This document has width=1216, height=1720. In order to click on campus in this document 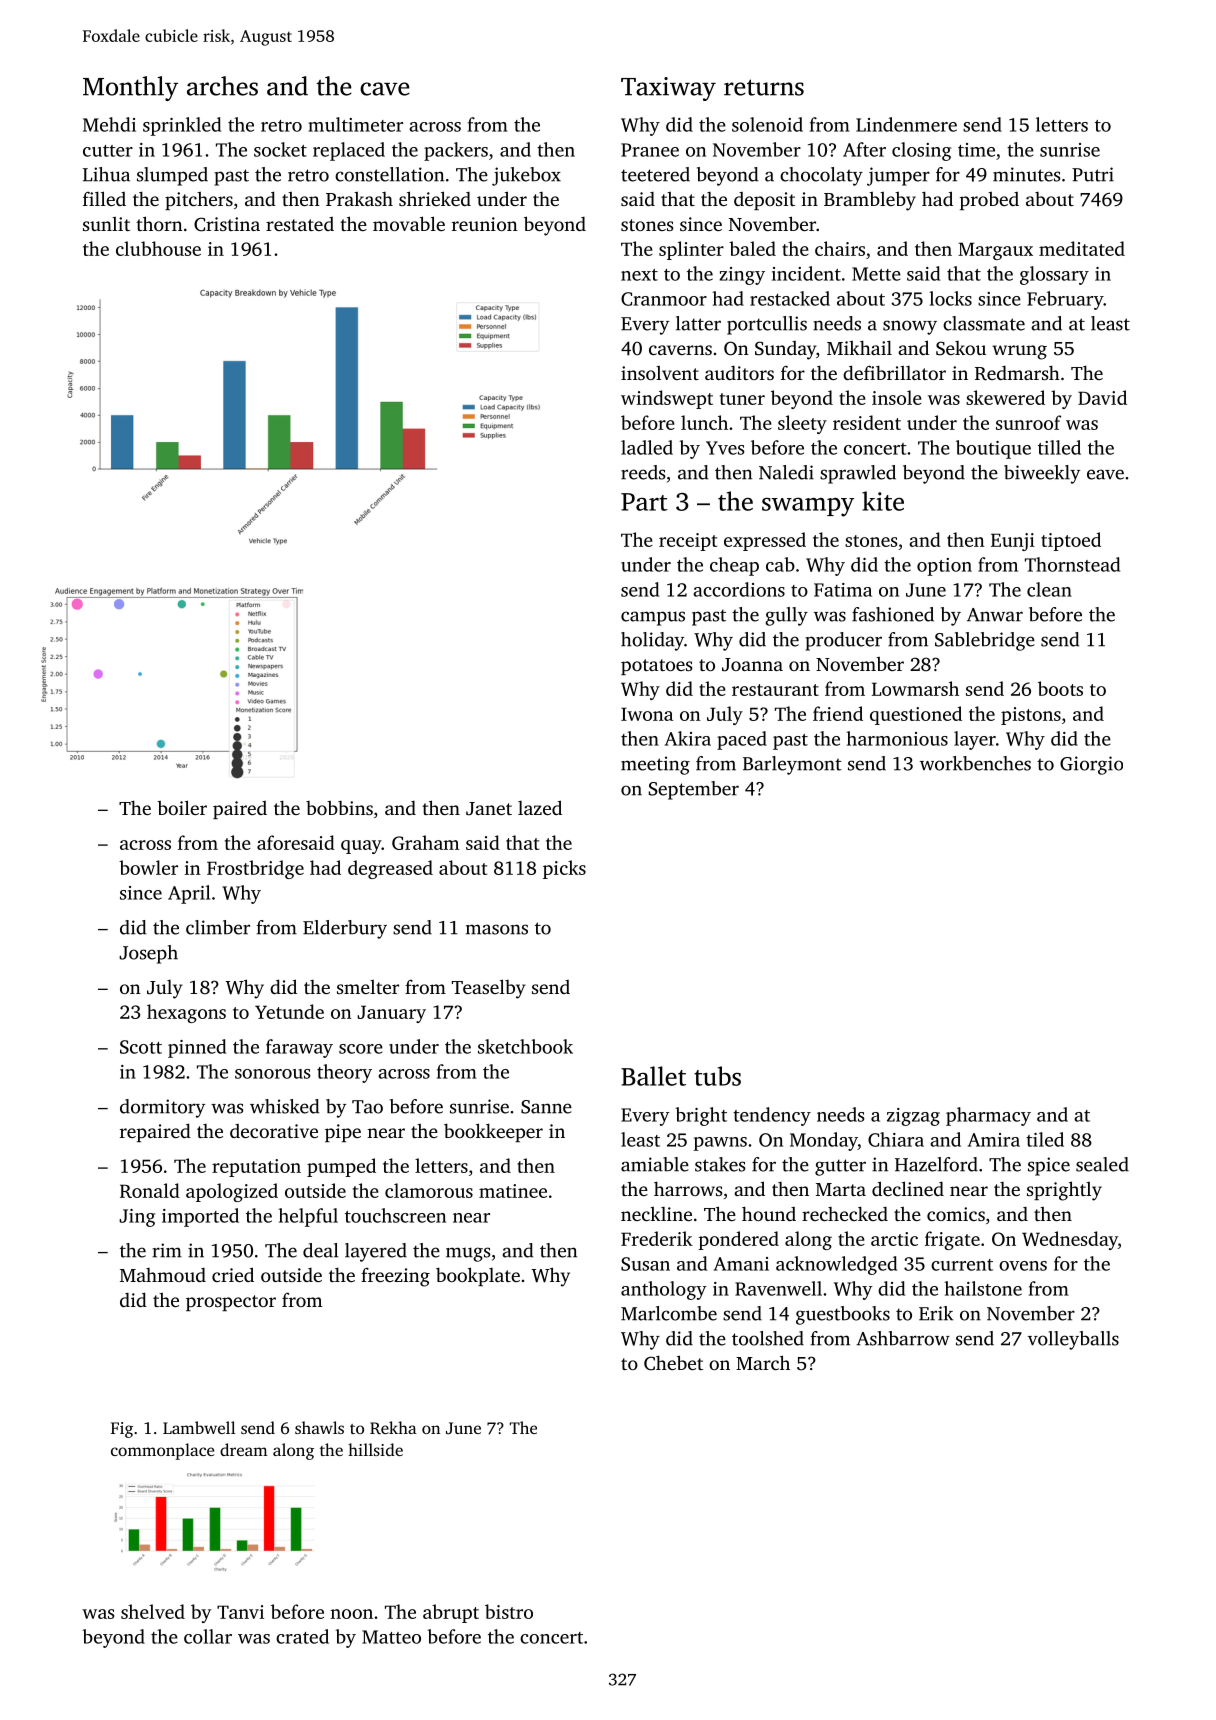, I will do `click(653, 618)`.
